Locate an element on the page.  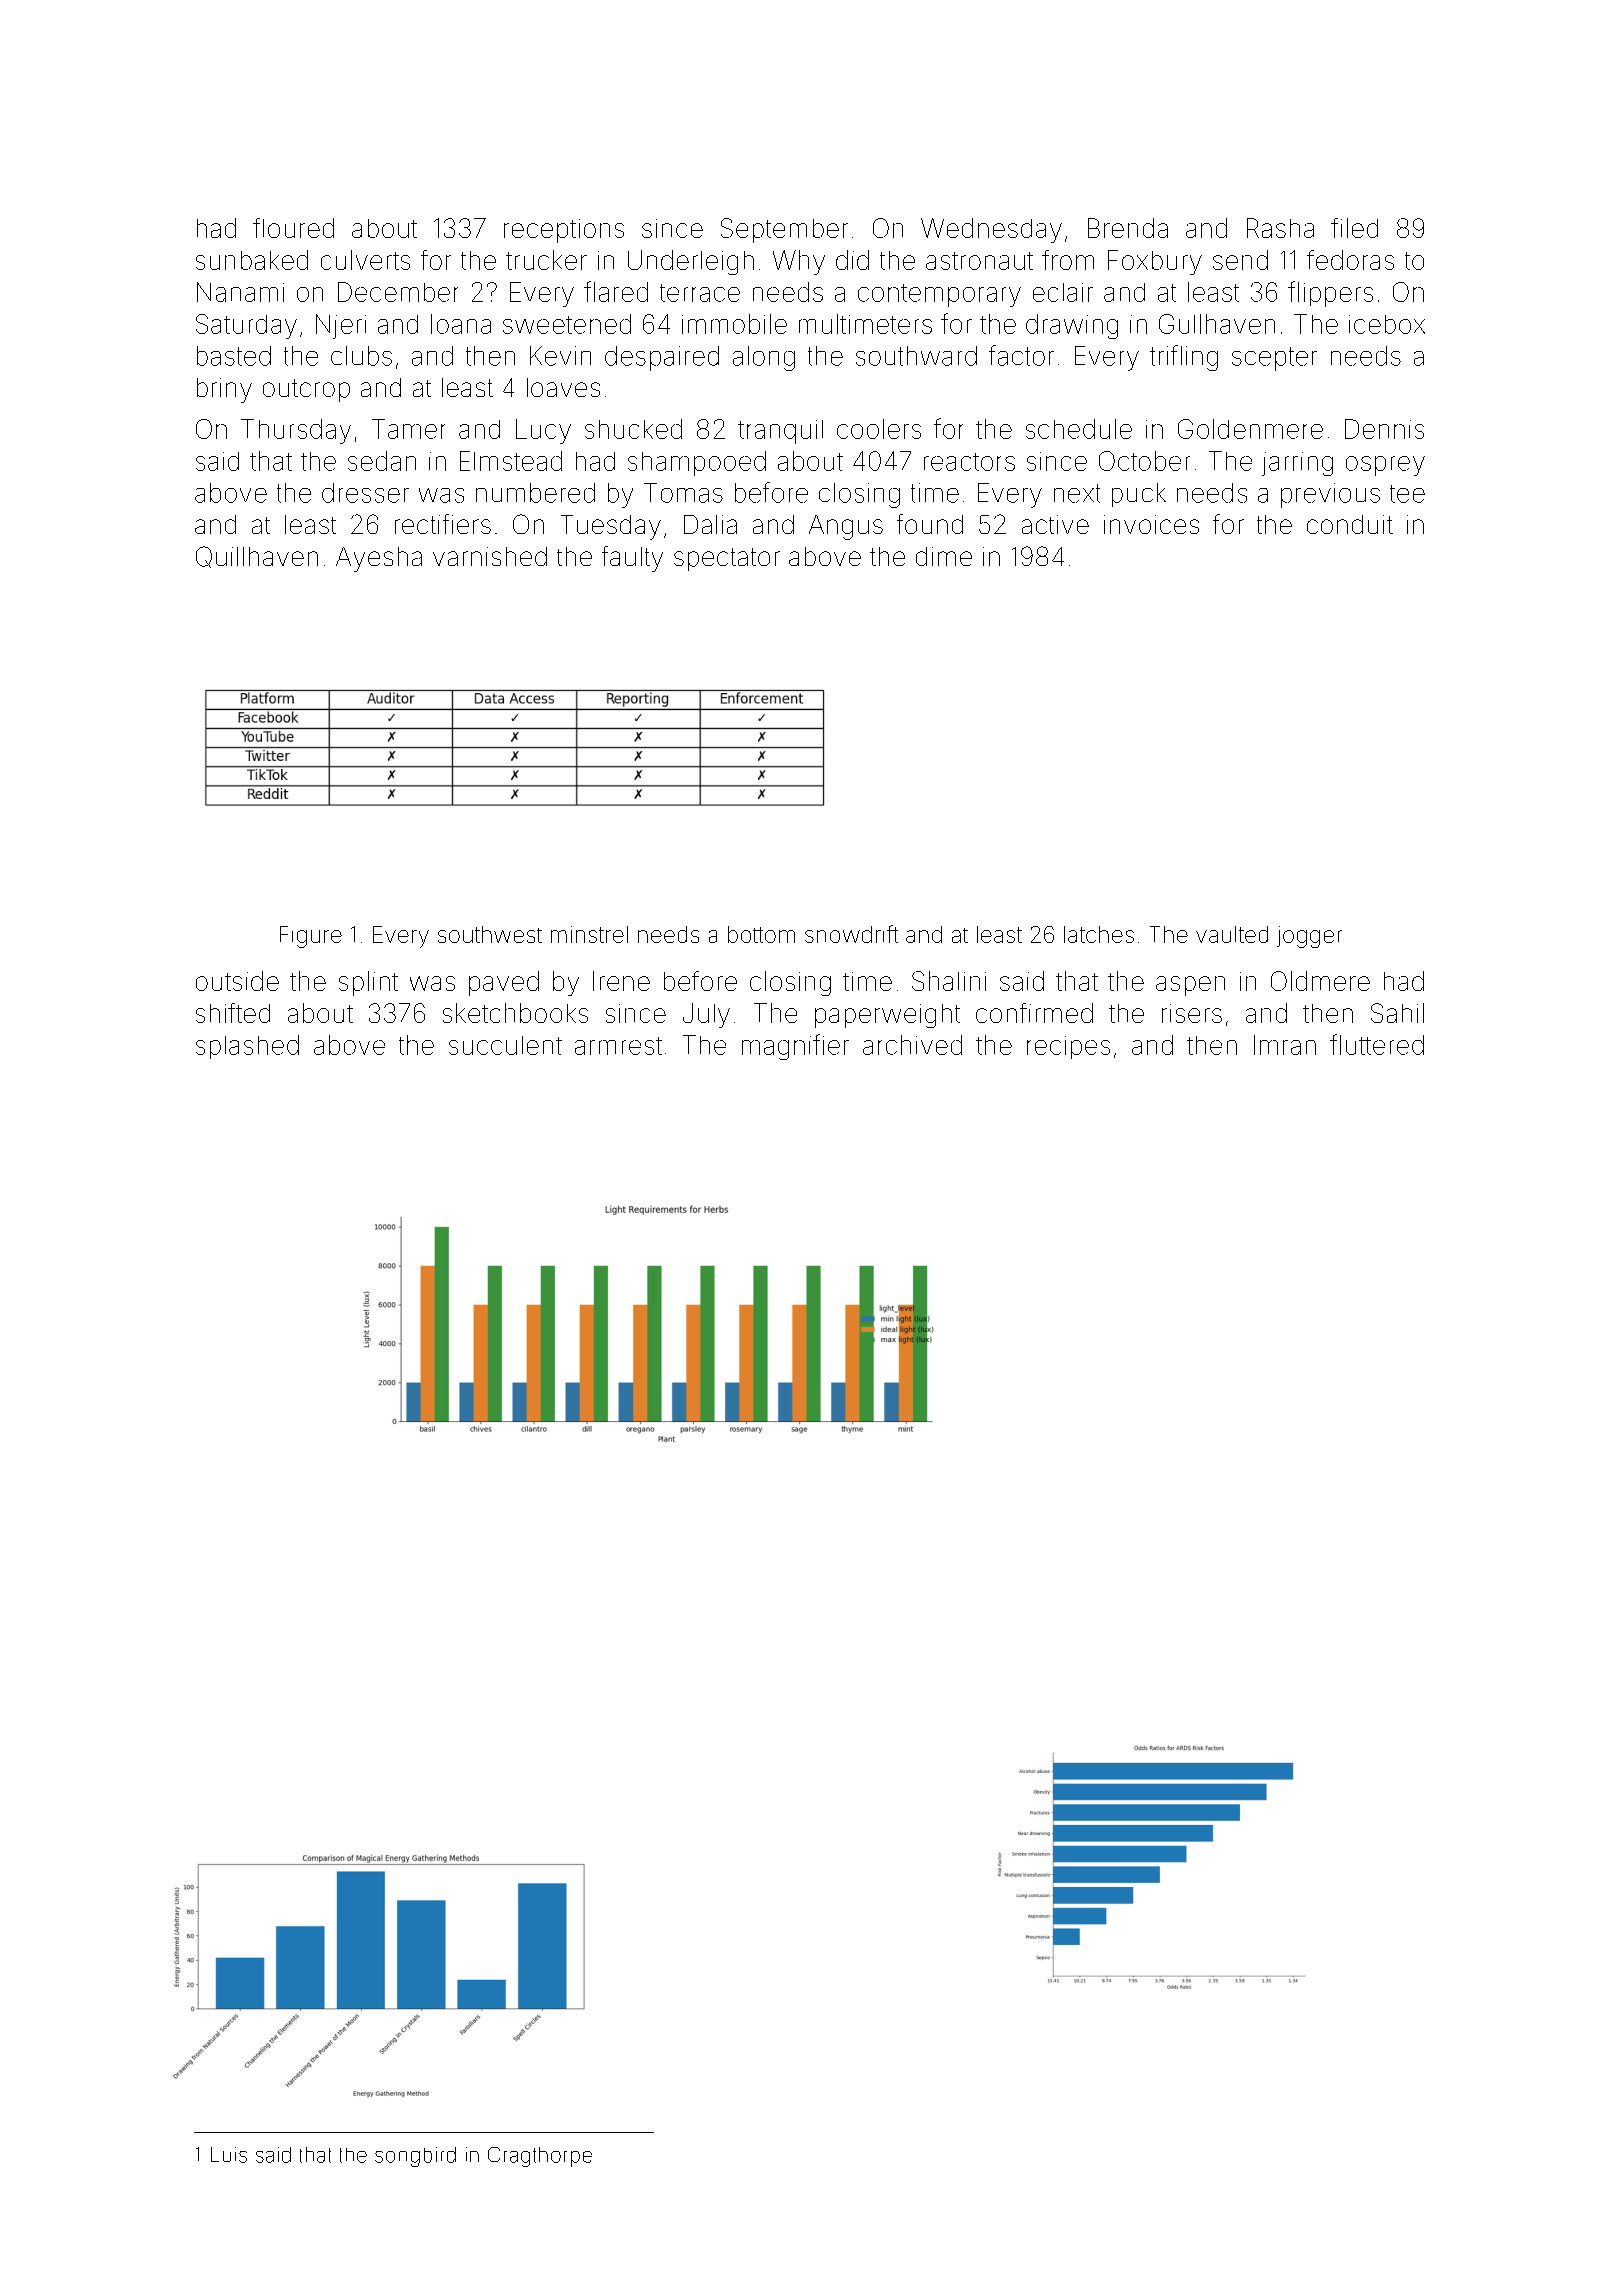
magnifier is located at coordinates (795, 1047).
